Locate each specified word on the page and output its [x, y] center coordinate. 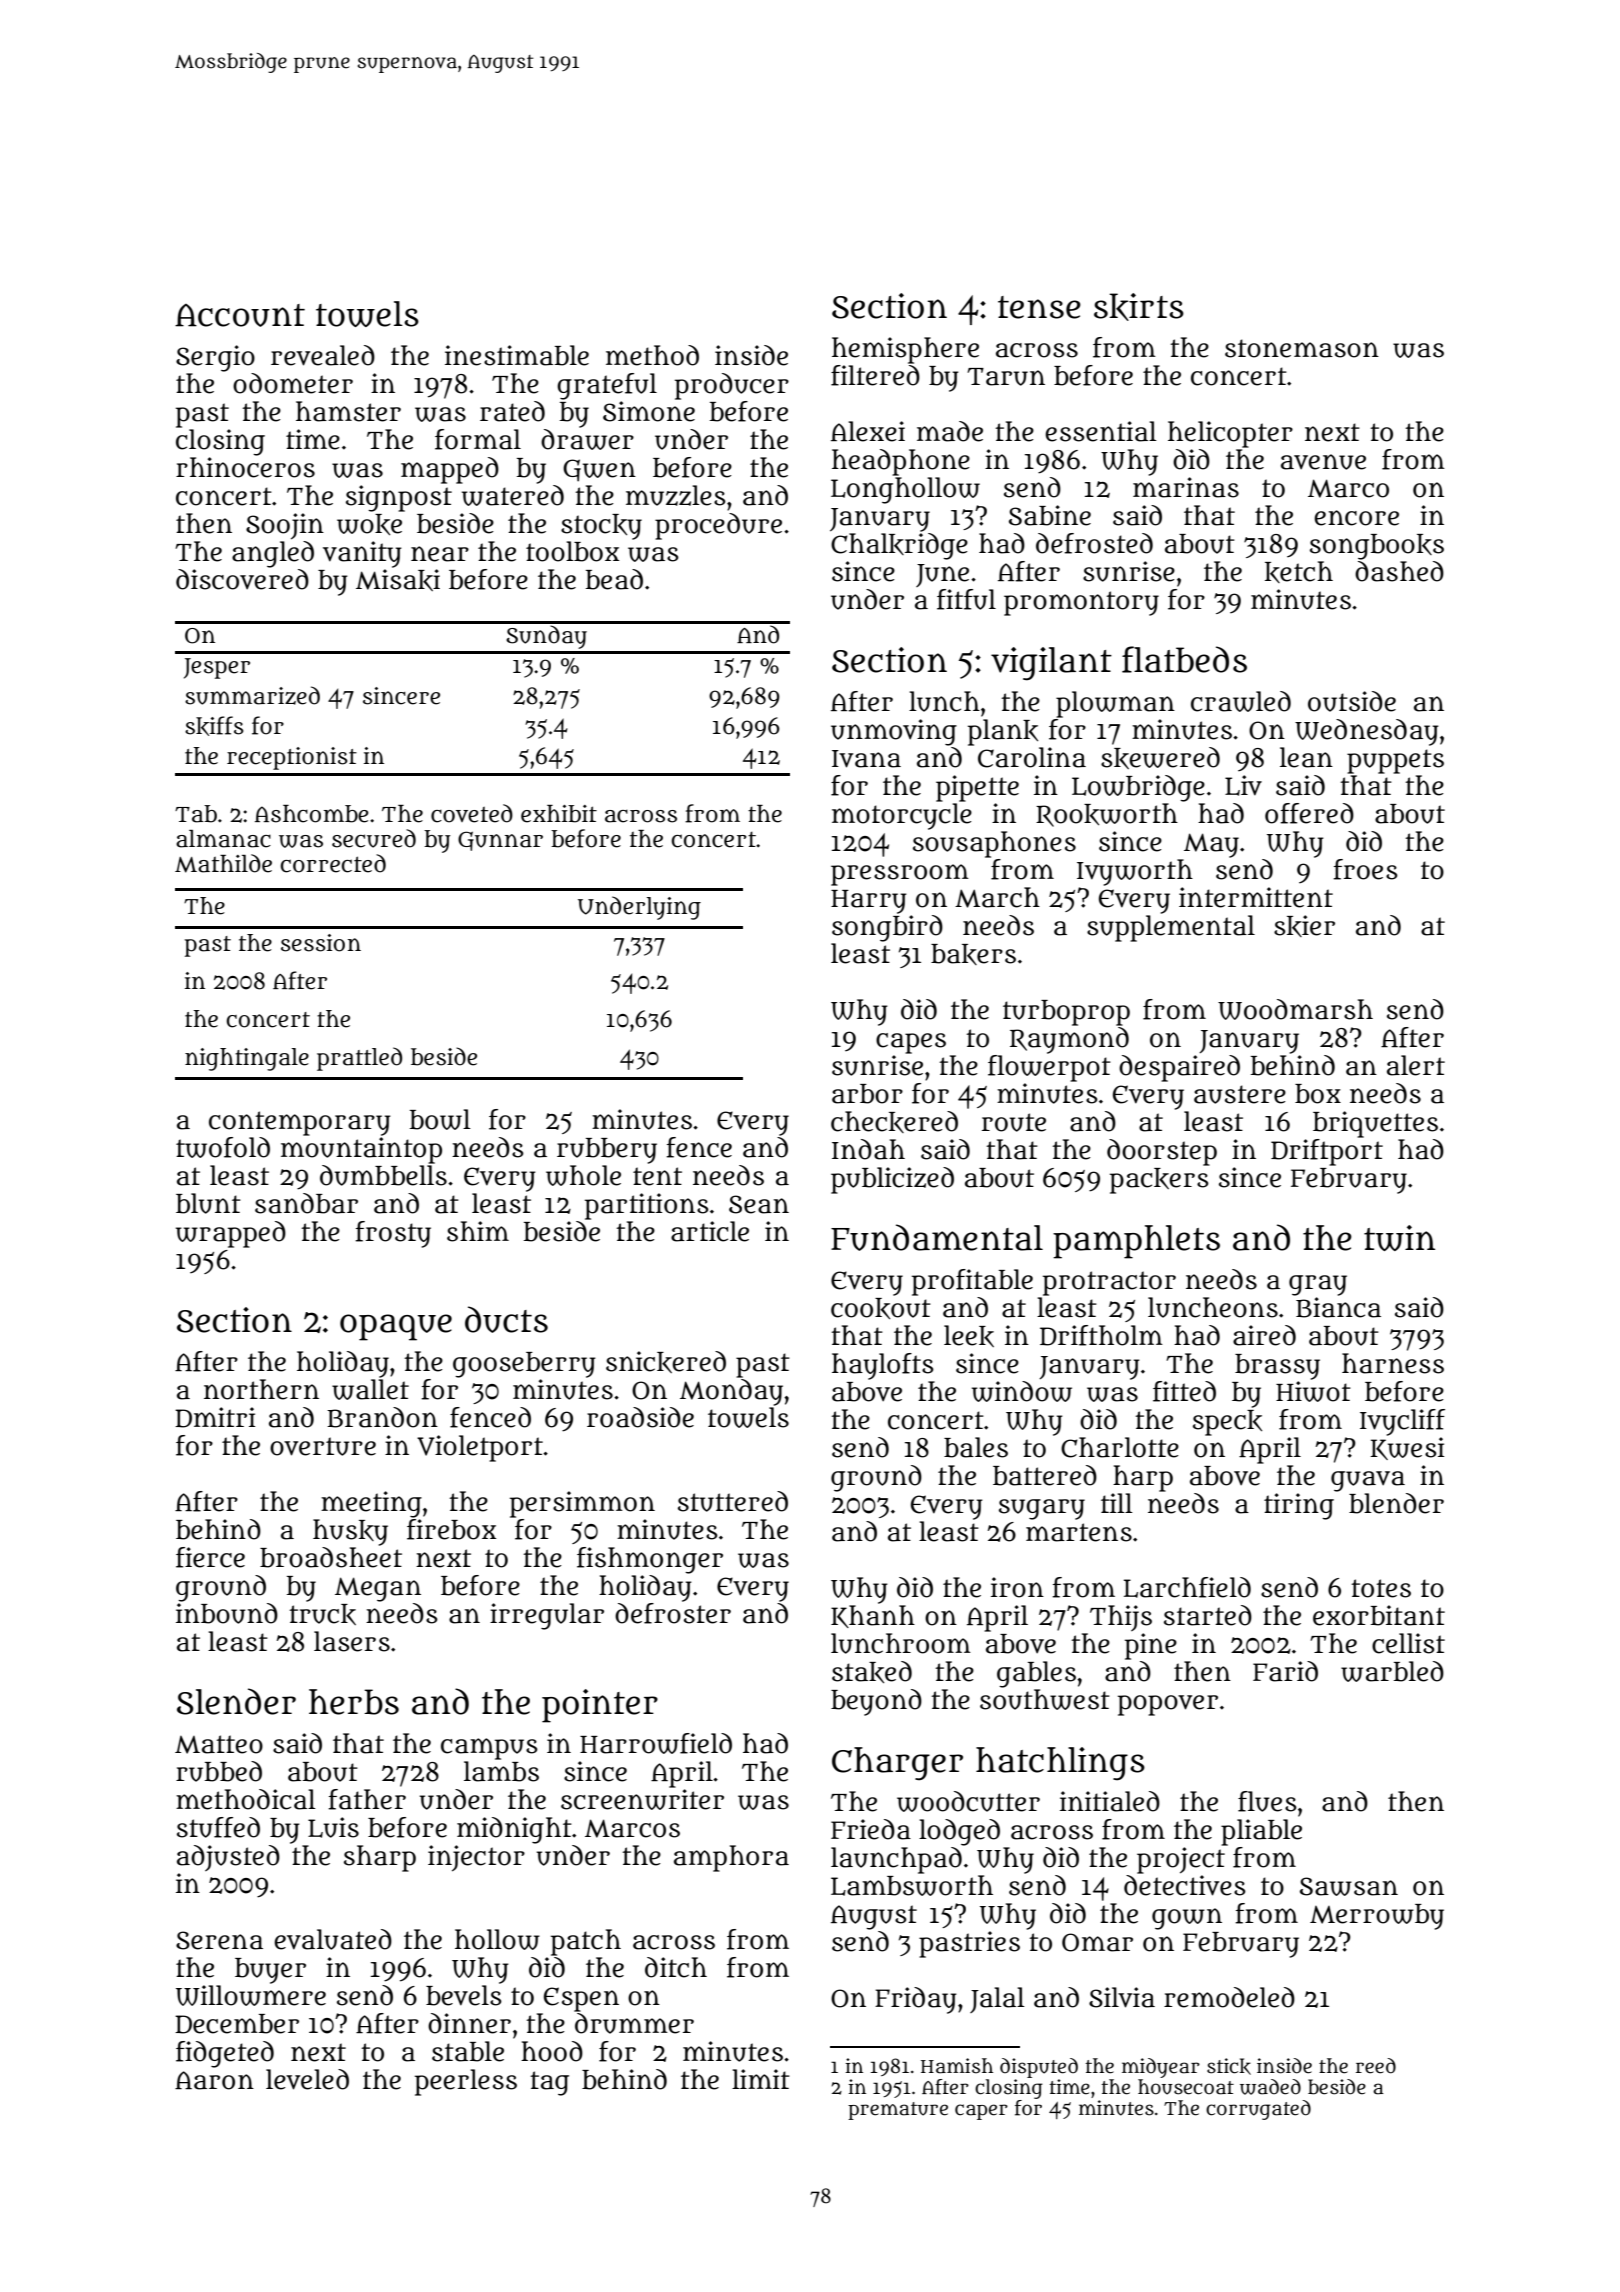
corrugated [1258, 2110]
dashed [1399, 571]
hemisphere [905, 350]
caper [981, 2112]
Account [240, 315]
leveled [307, 2079]
